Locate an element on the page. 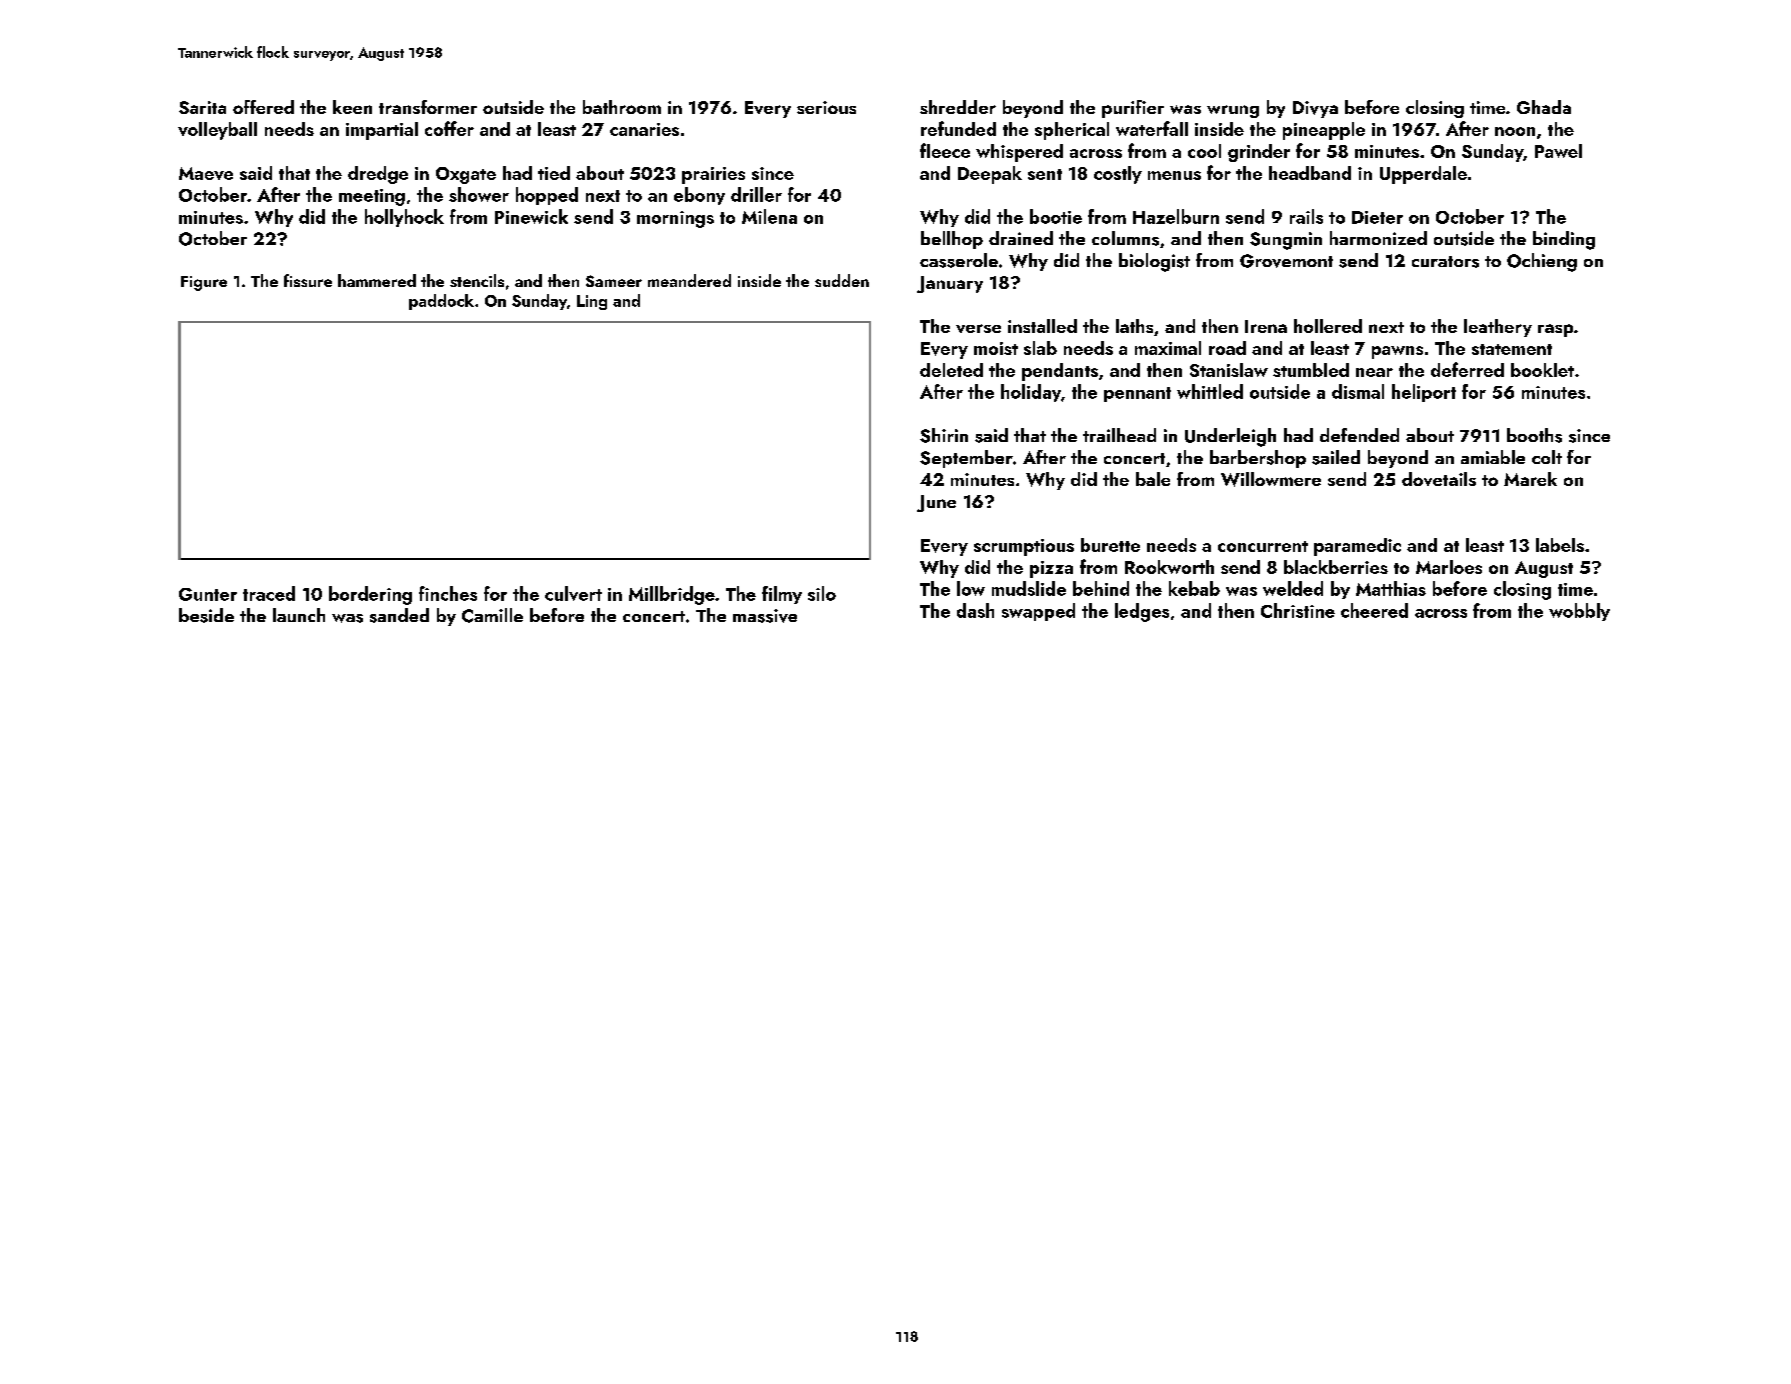 The width and height of the page is (1791, 1384). massive is located at coordinates (765, 616).
